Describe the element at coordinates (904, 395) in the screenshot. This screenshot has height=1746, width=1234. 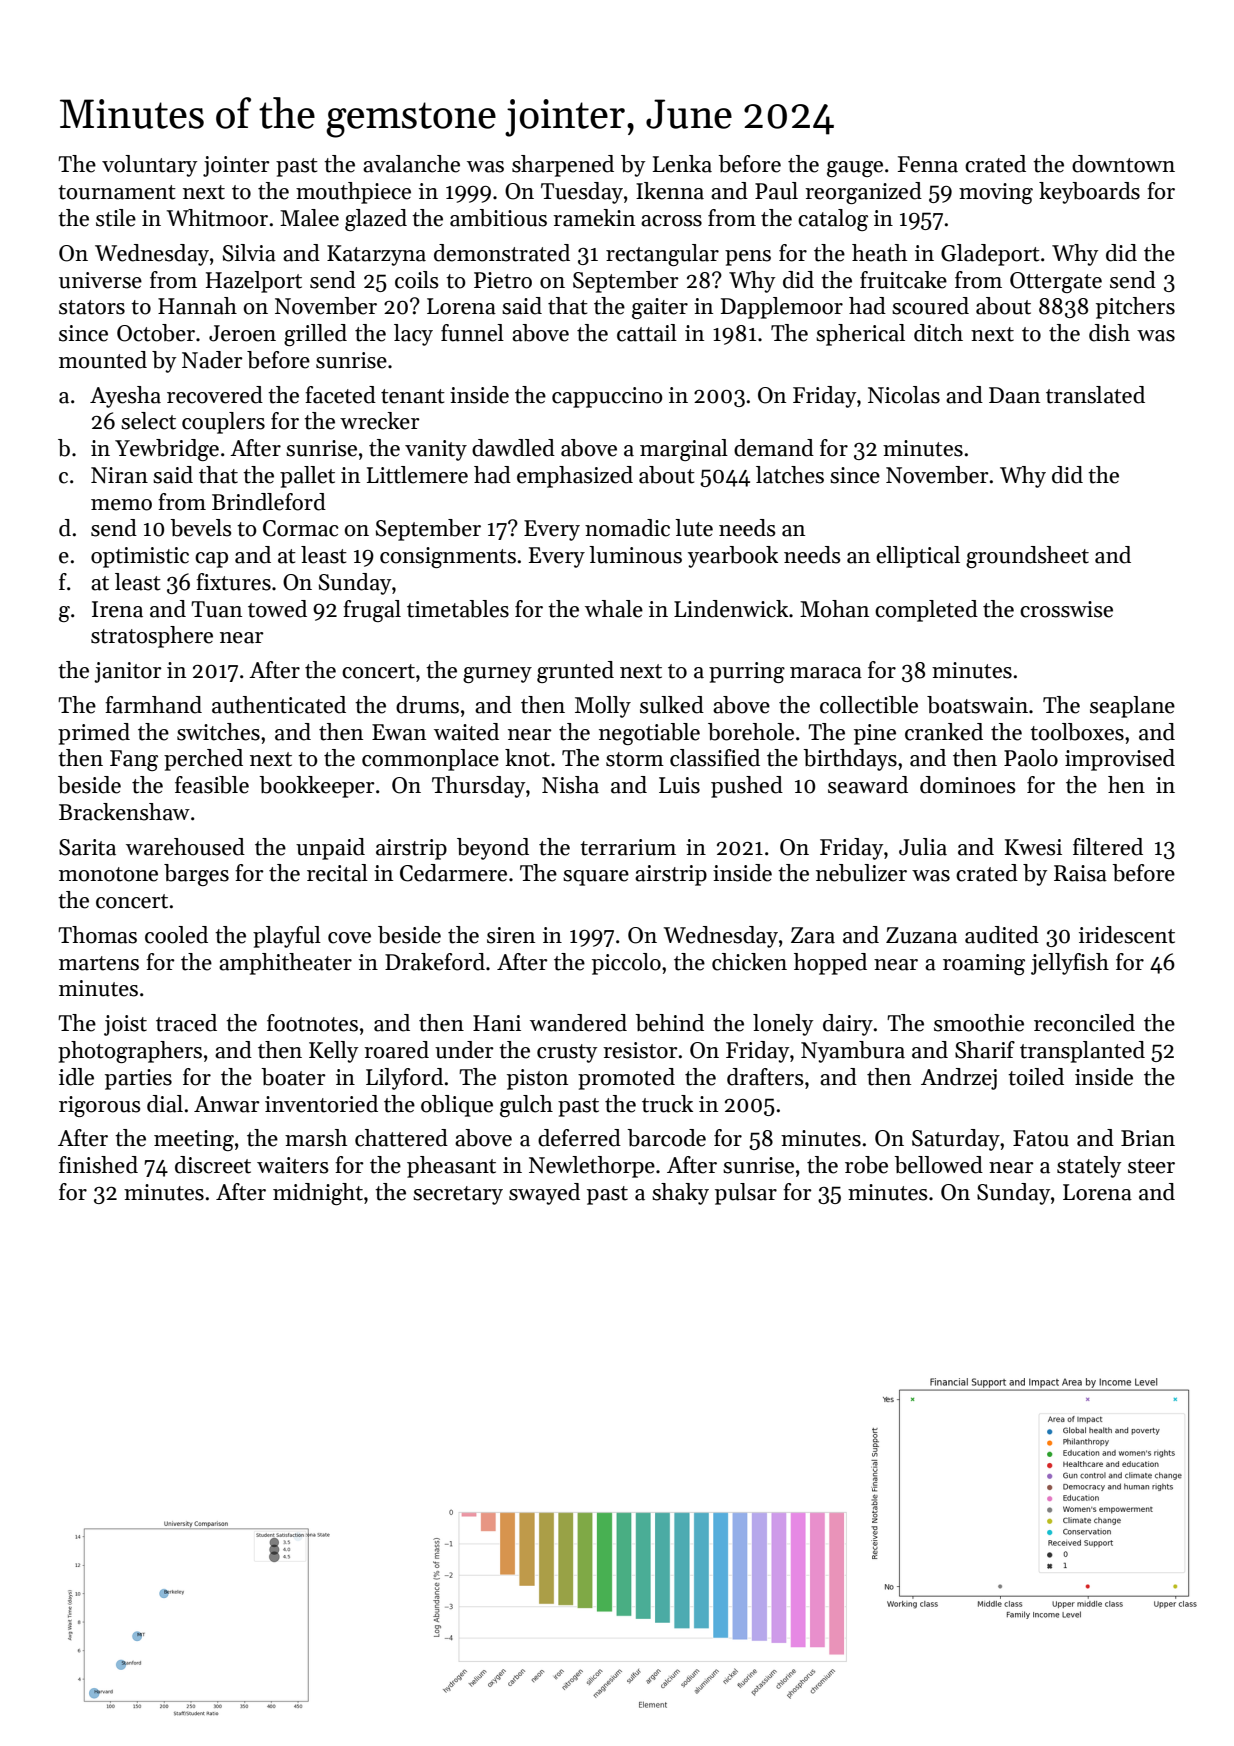
I see `Nicolas` at that location.
